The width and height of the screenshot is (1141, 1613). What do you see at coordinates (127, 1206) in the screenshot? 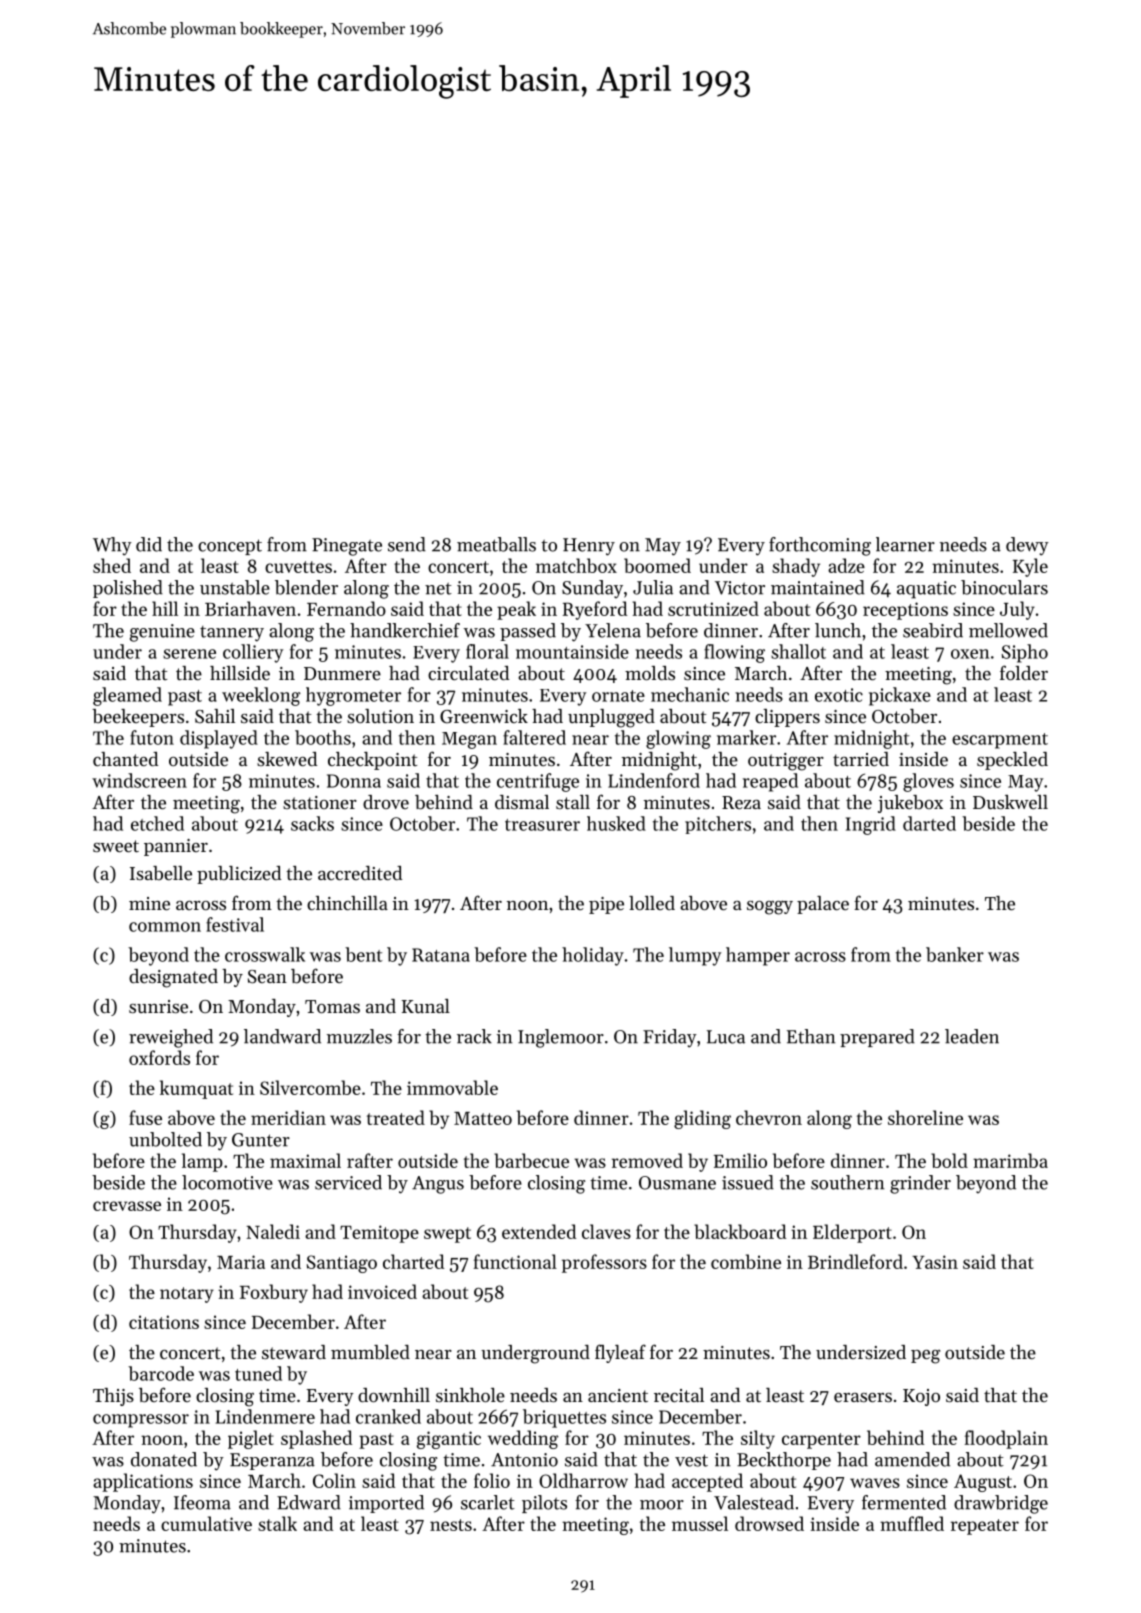
I see `crevasse` at bounding box center [127, 1206].
